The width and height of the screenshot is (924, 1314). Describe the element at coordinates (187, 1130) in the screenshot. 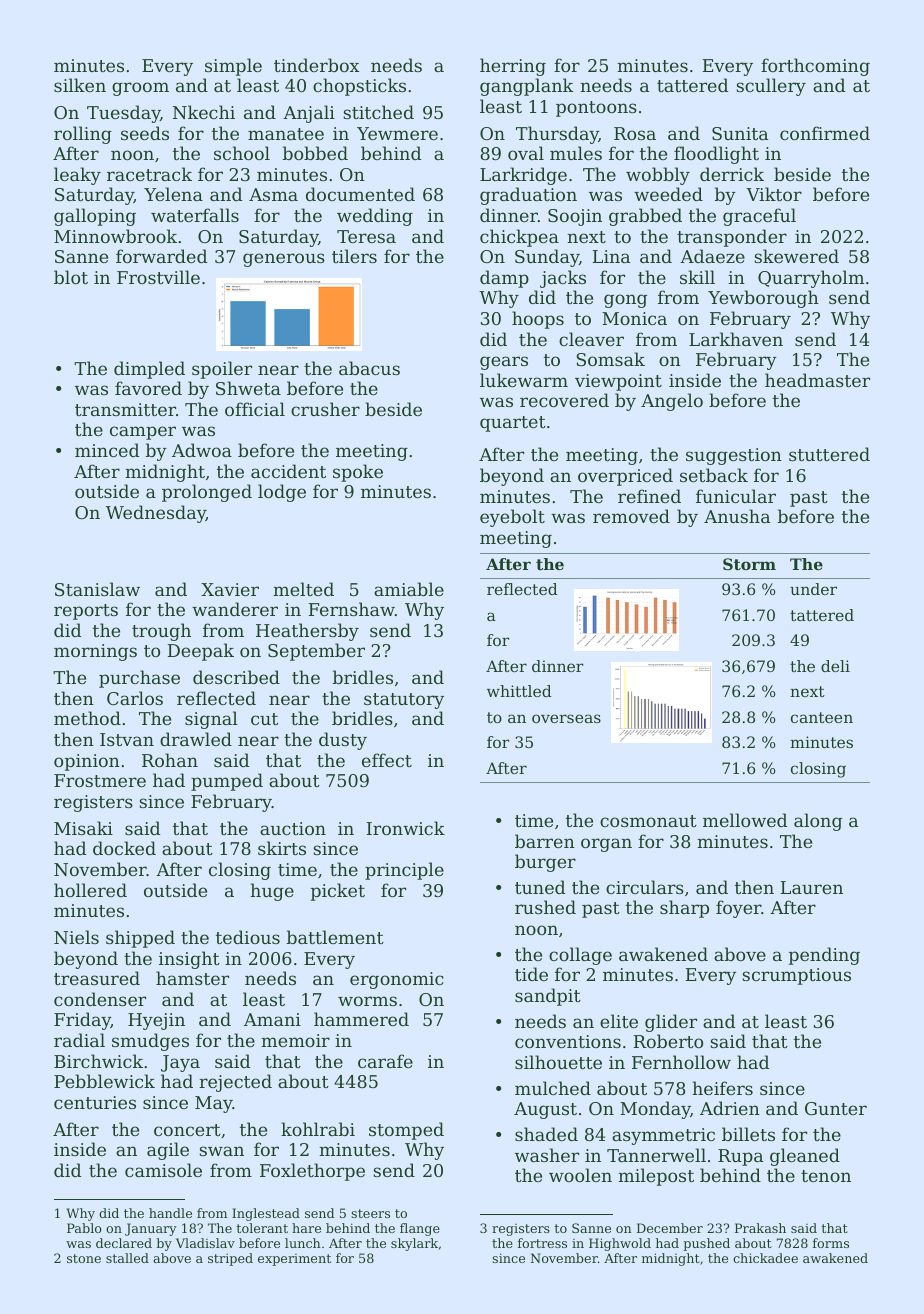

I see `concert` at that location.
